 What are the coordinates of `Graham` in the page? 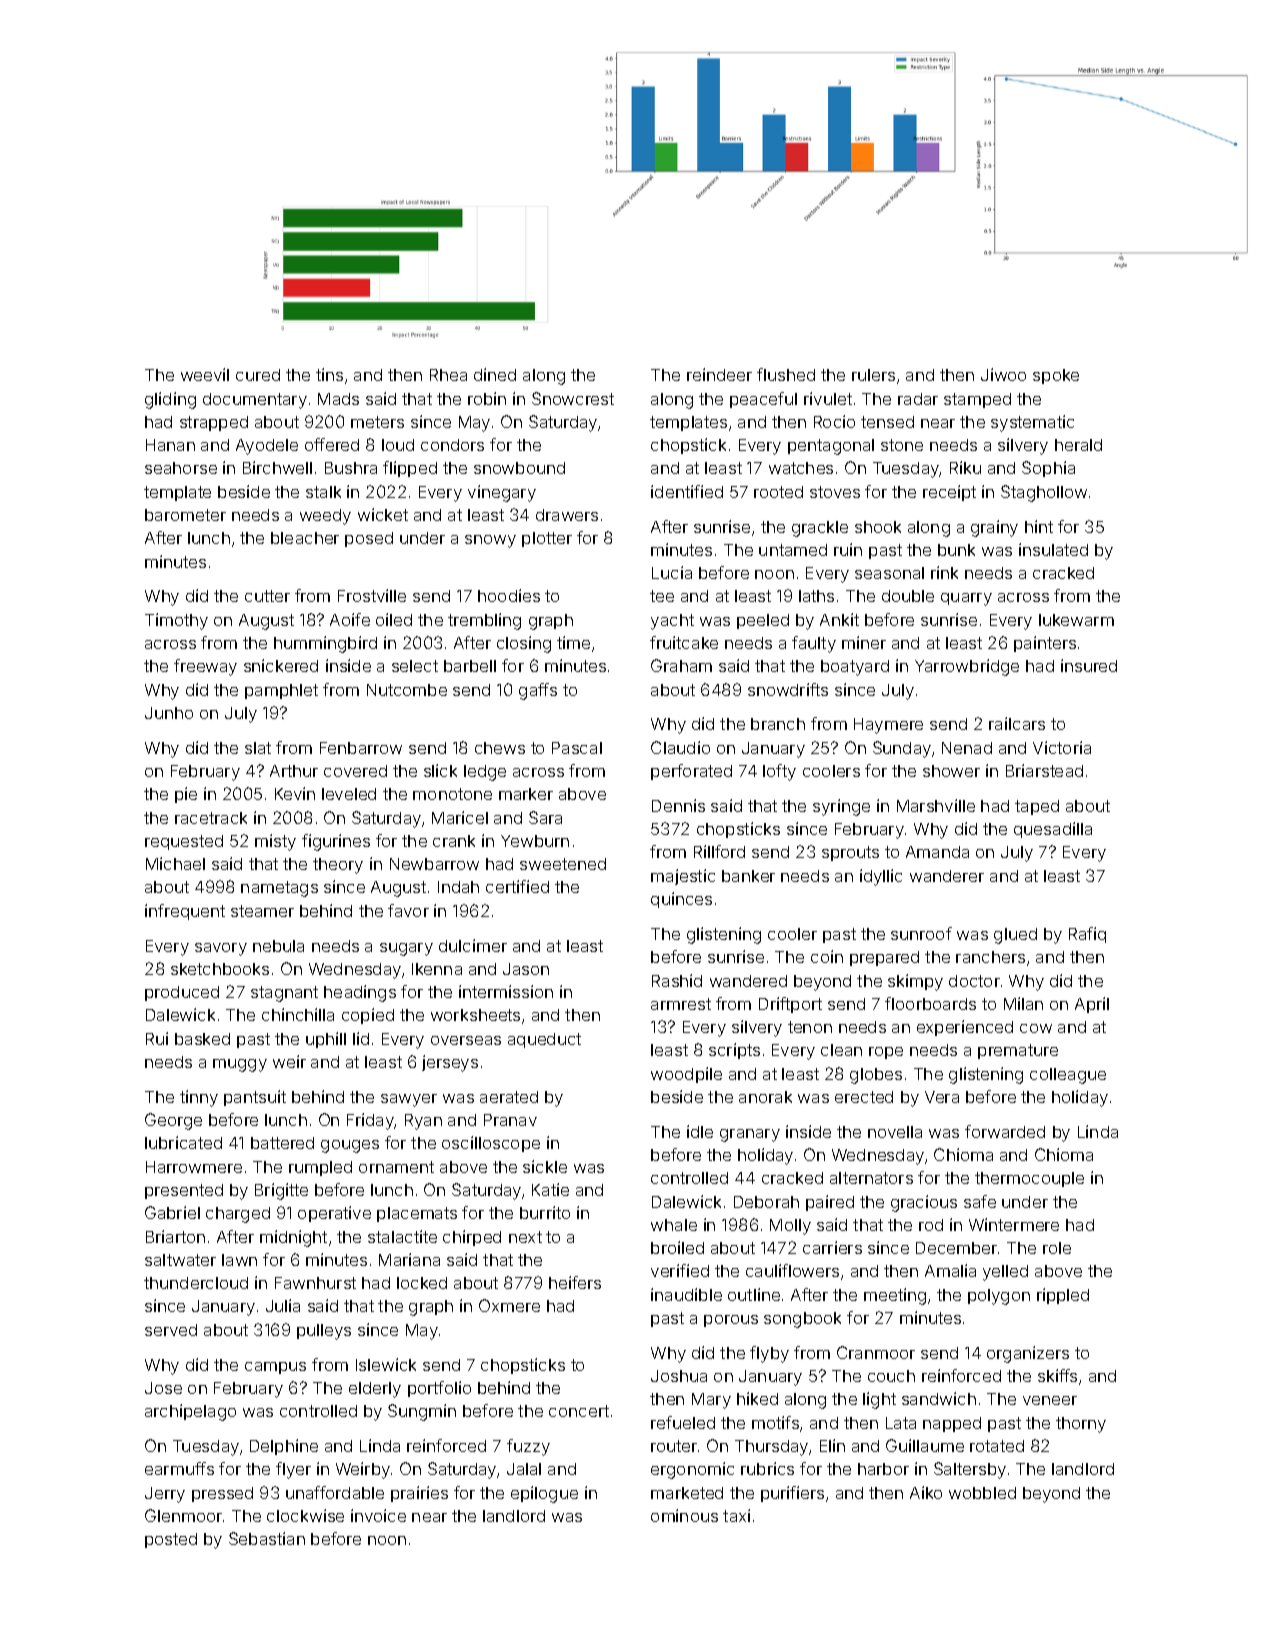 It's located at (681, 665).
